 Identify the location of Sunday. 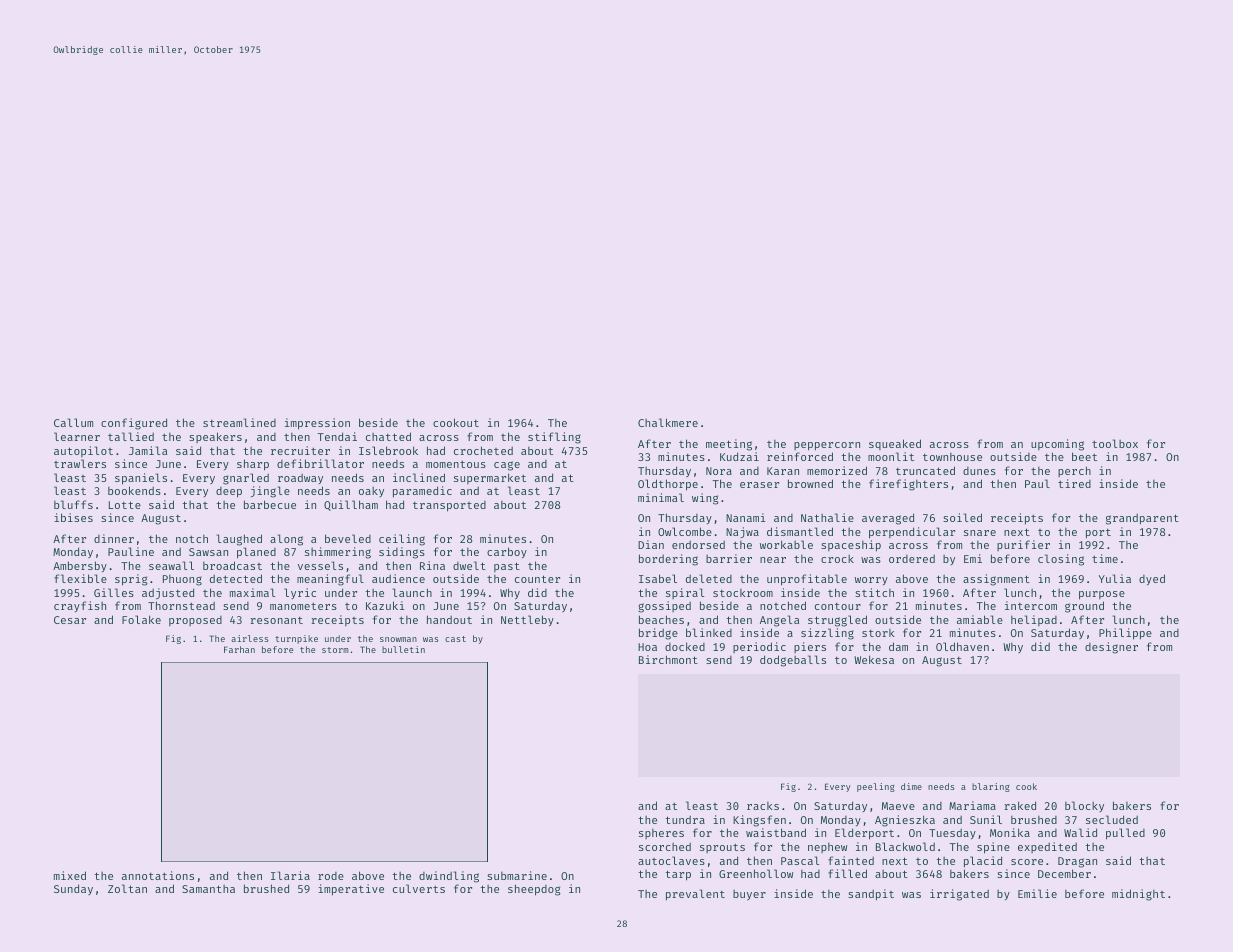
(73, 889).
